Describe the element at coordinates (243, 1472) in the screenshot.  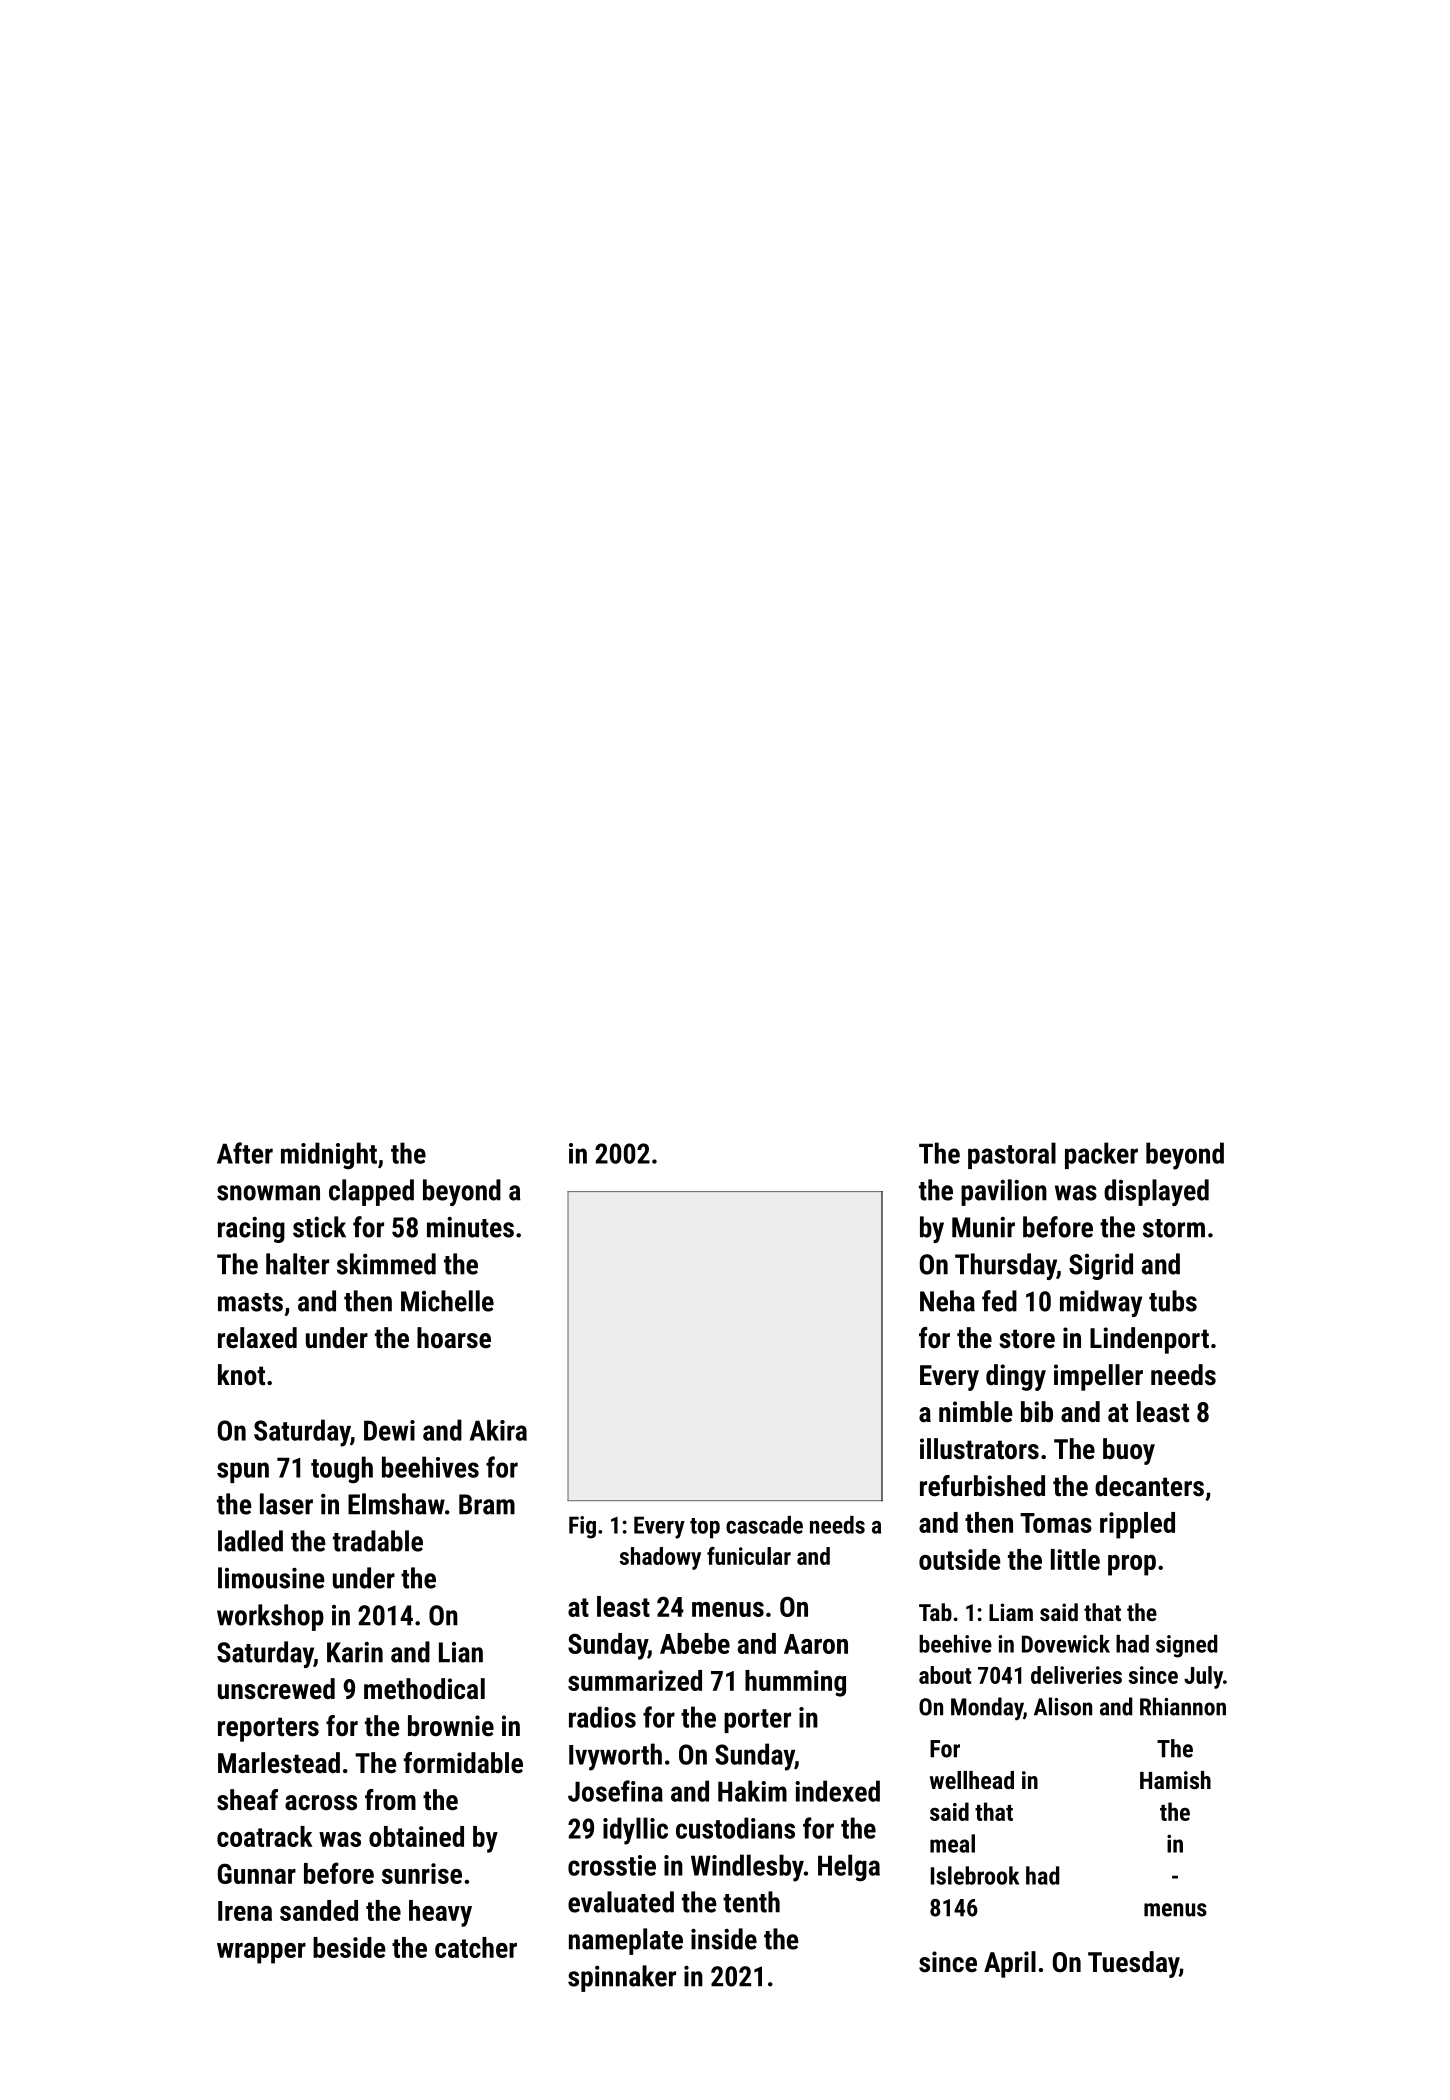
I see `spun` at that location.
